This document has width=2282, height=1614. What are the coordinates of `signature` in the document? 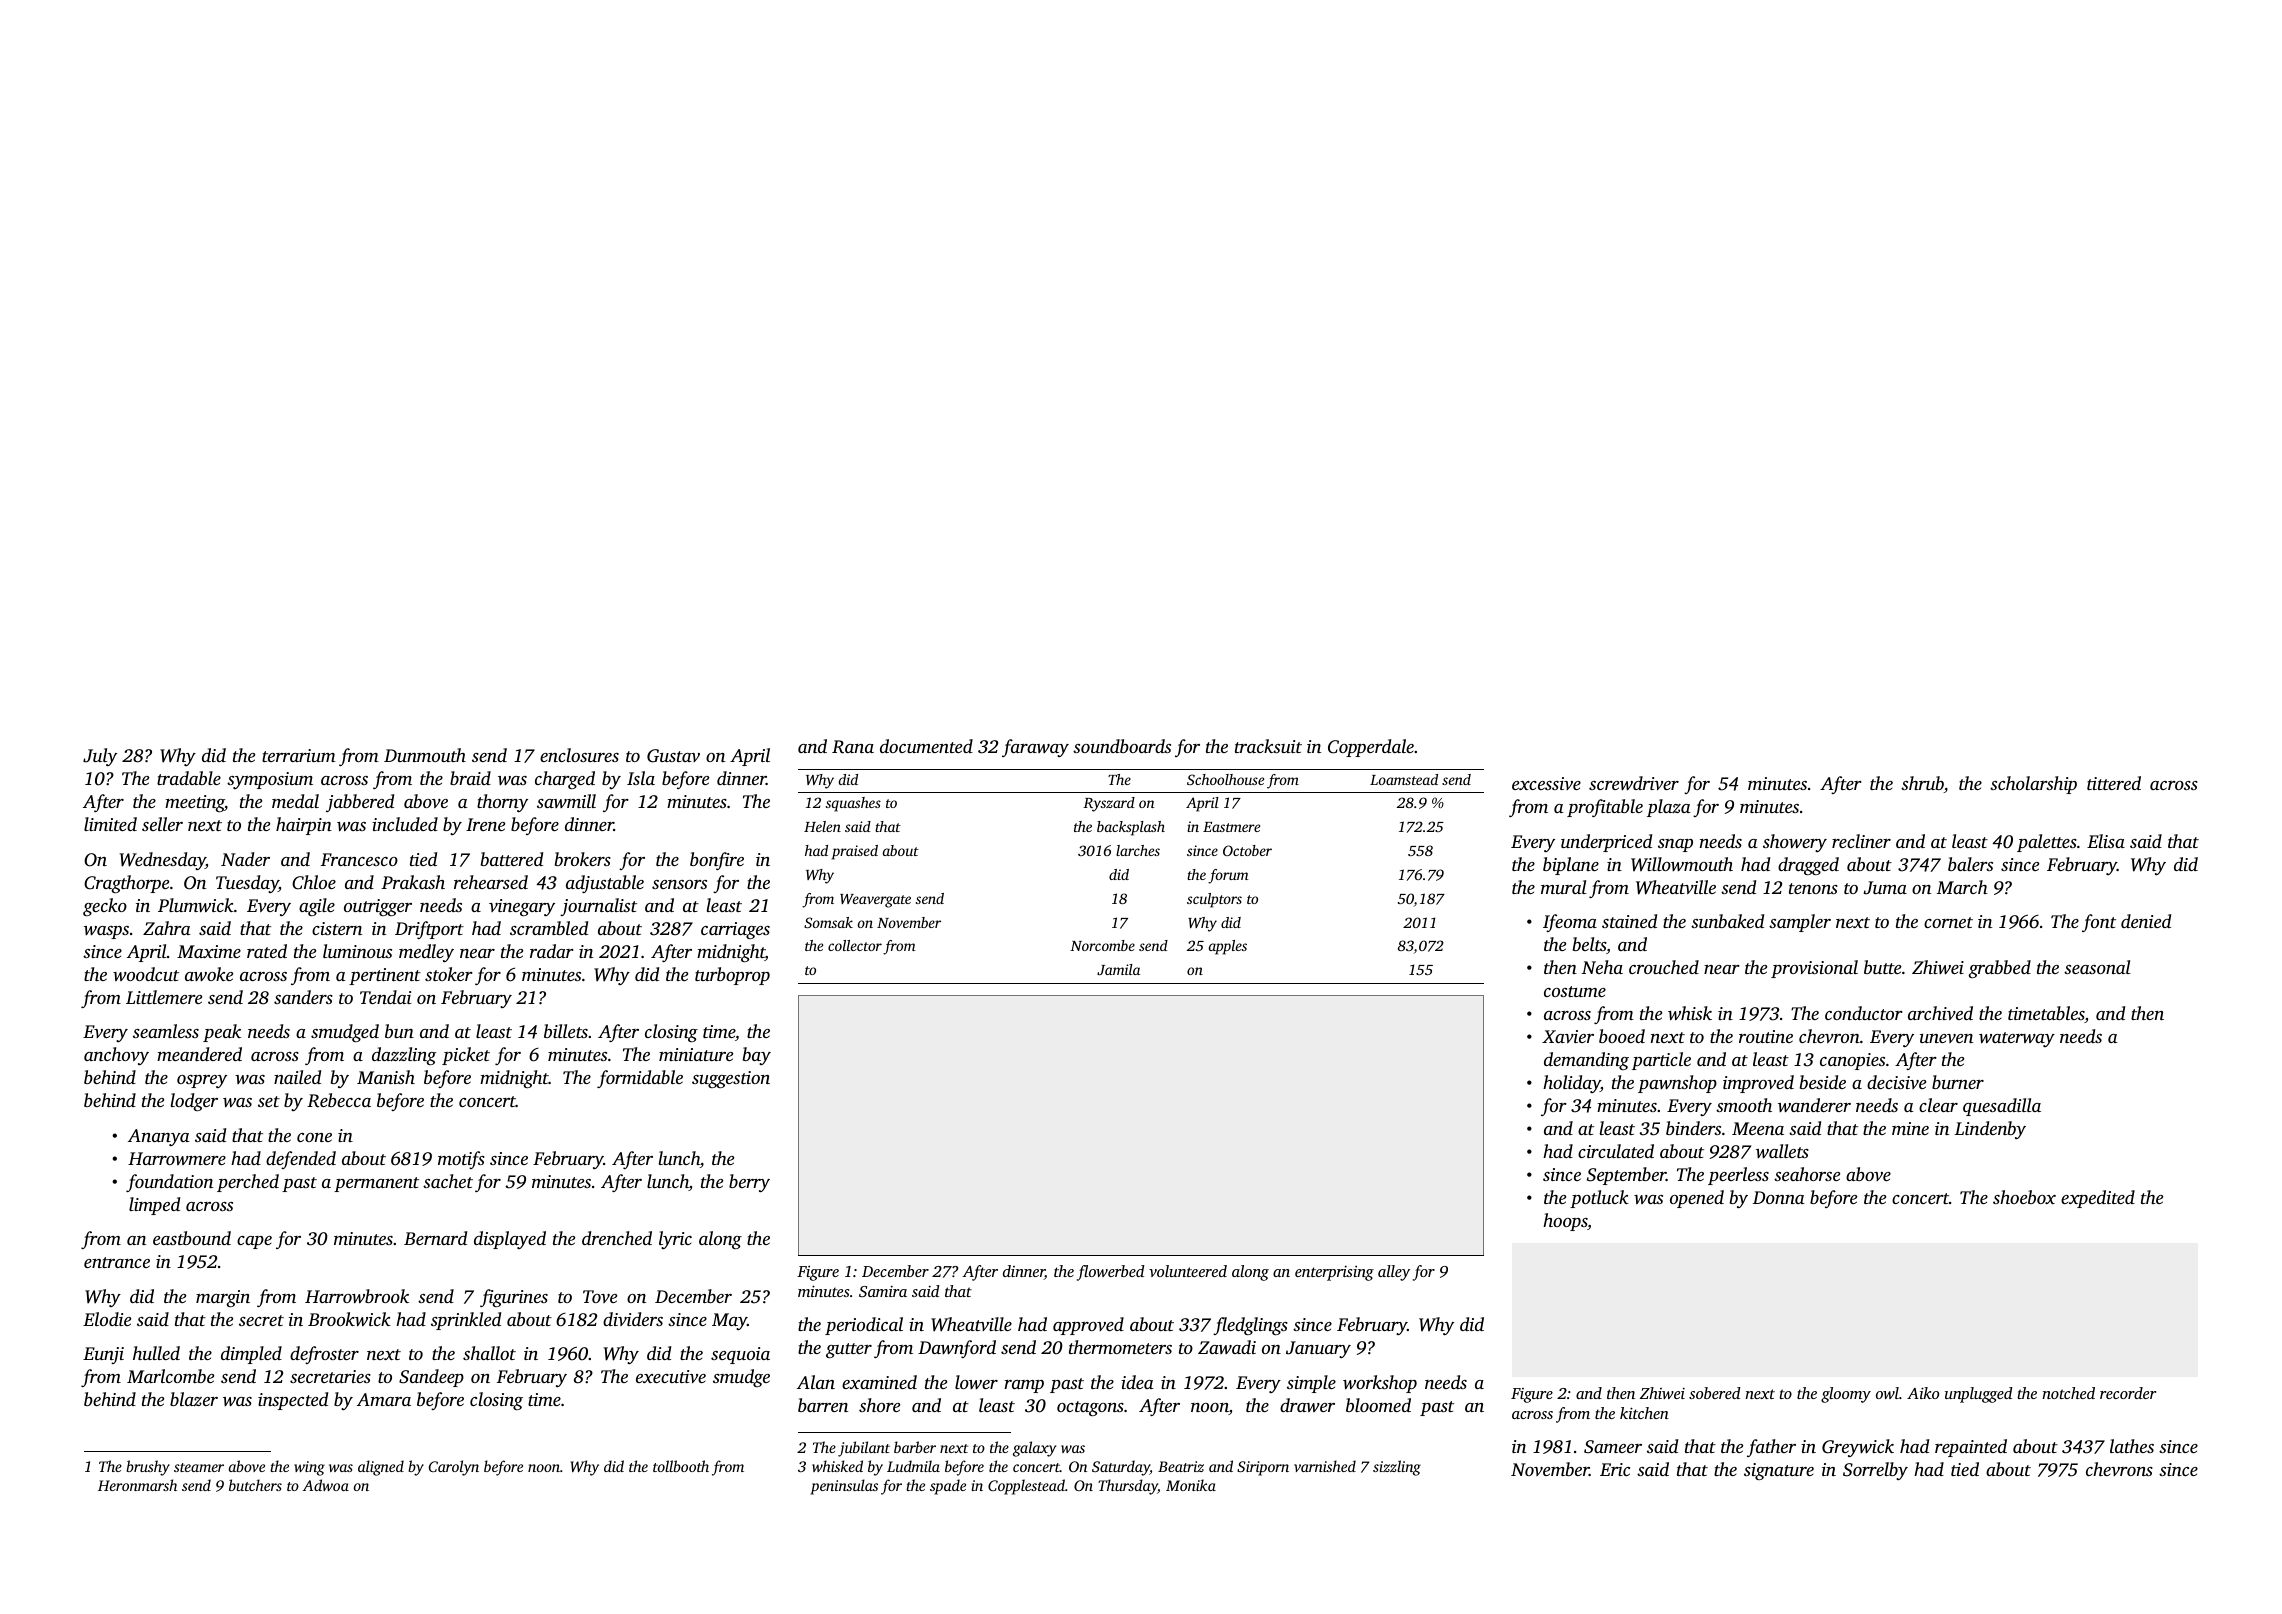 It's located at (1779, 1471).
